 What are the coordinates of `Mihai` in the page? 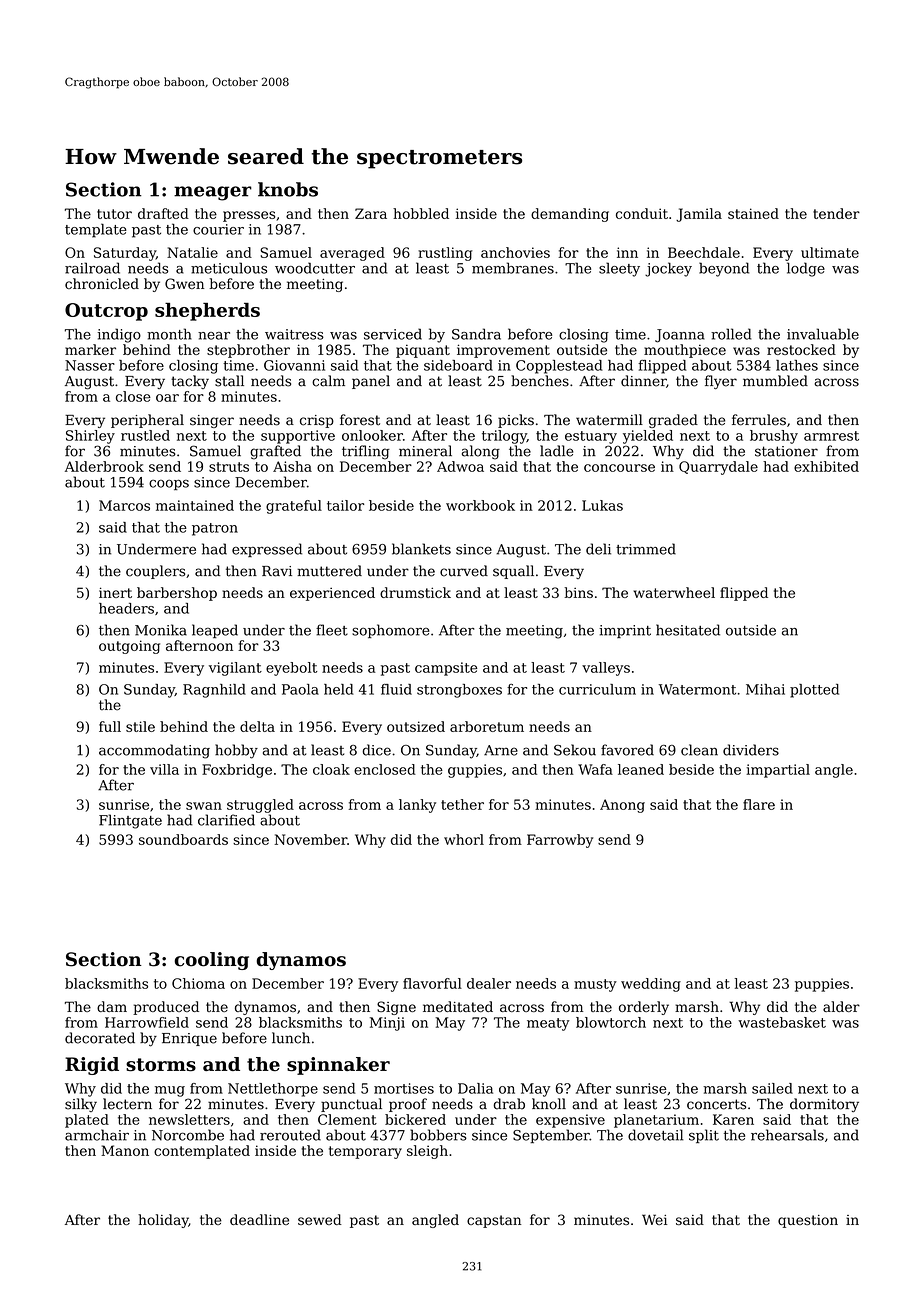 It's located at (765, 689).
